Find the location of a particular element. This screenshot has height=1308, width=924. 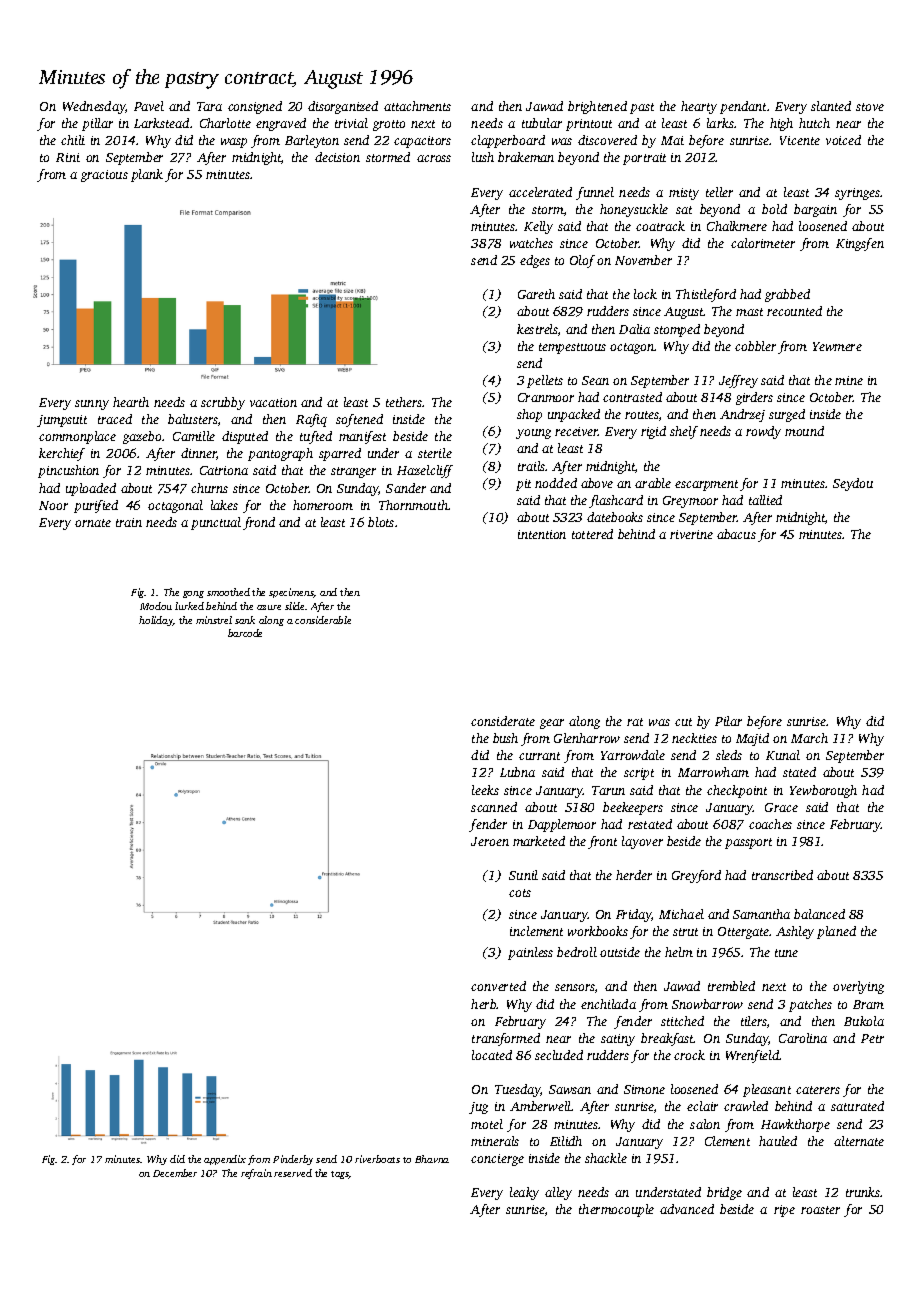

pendant is located at coordinates (744, 107).
